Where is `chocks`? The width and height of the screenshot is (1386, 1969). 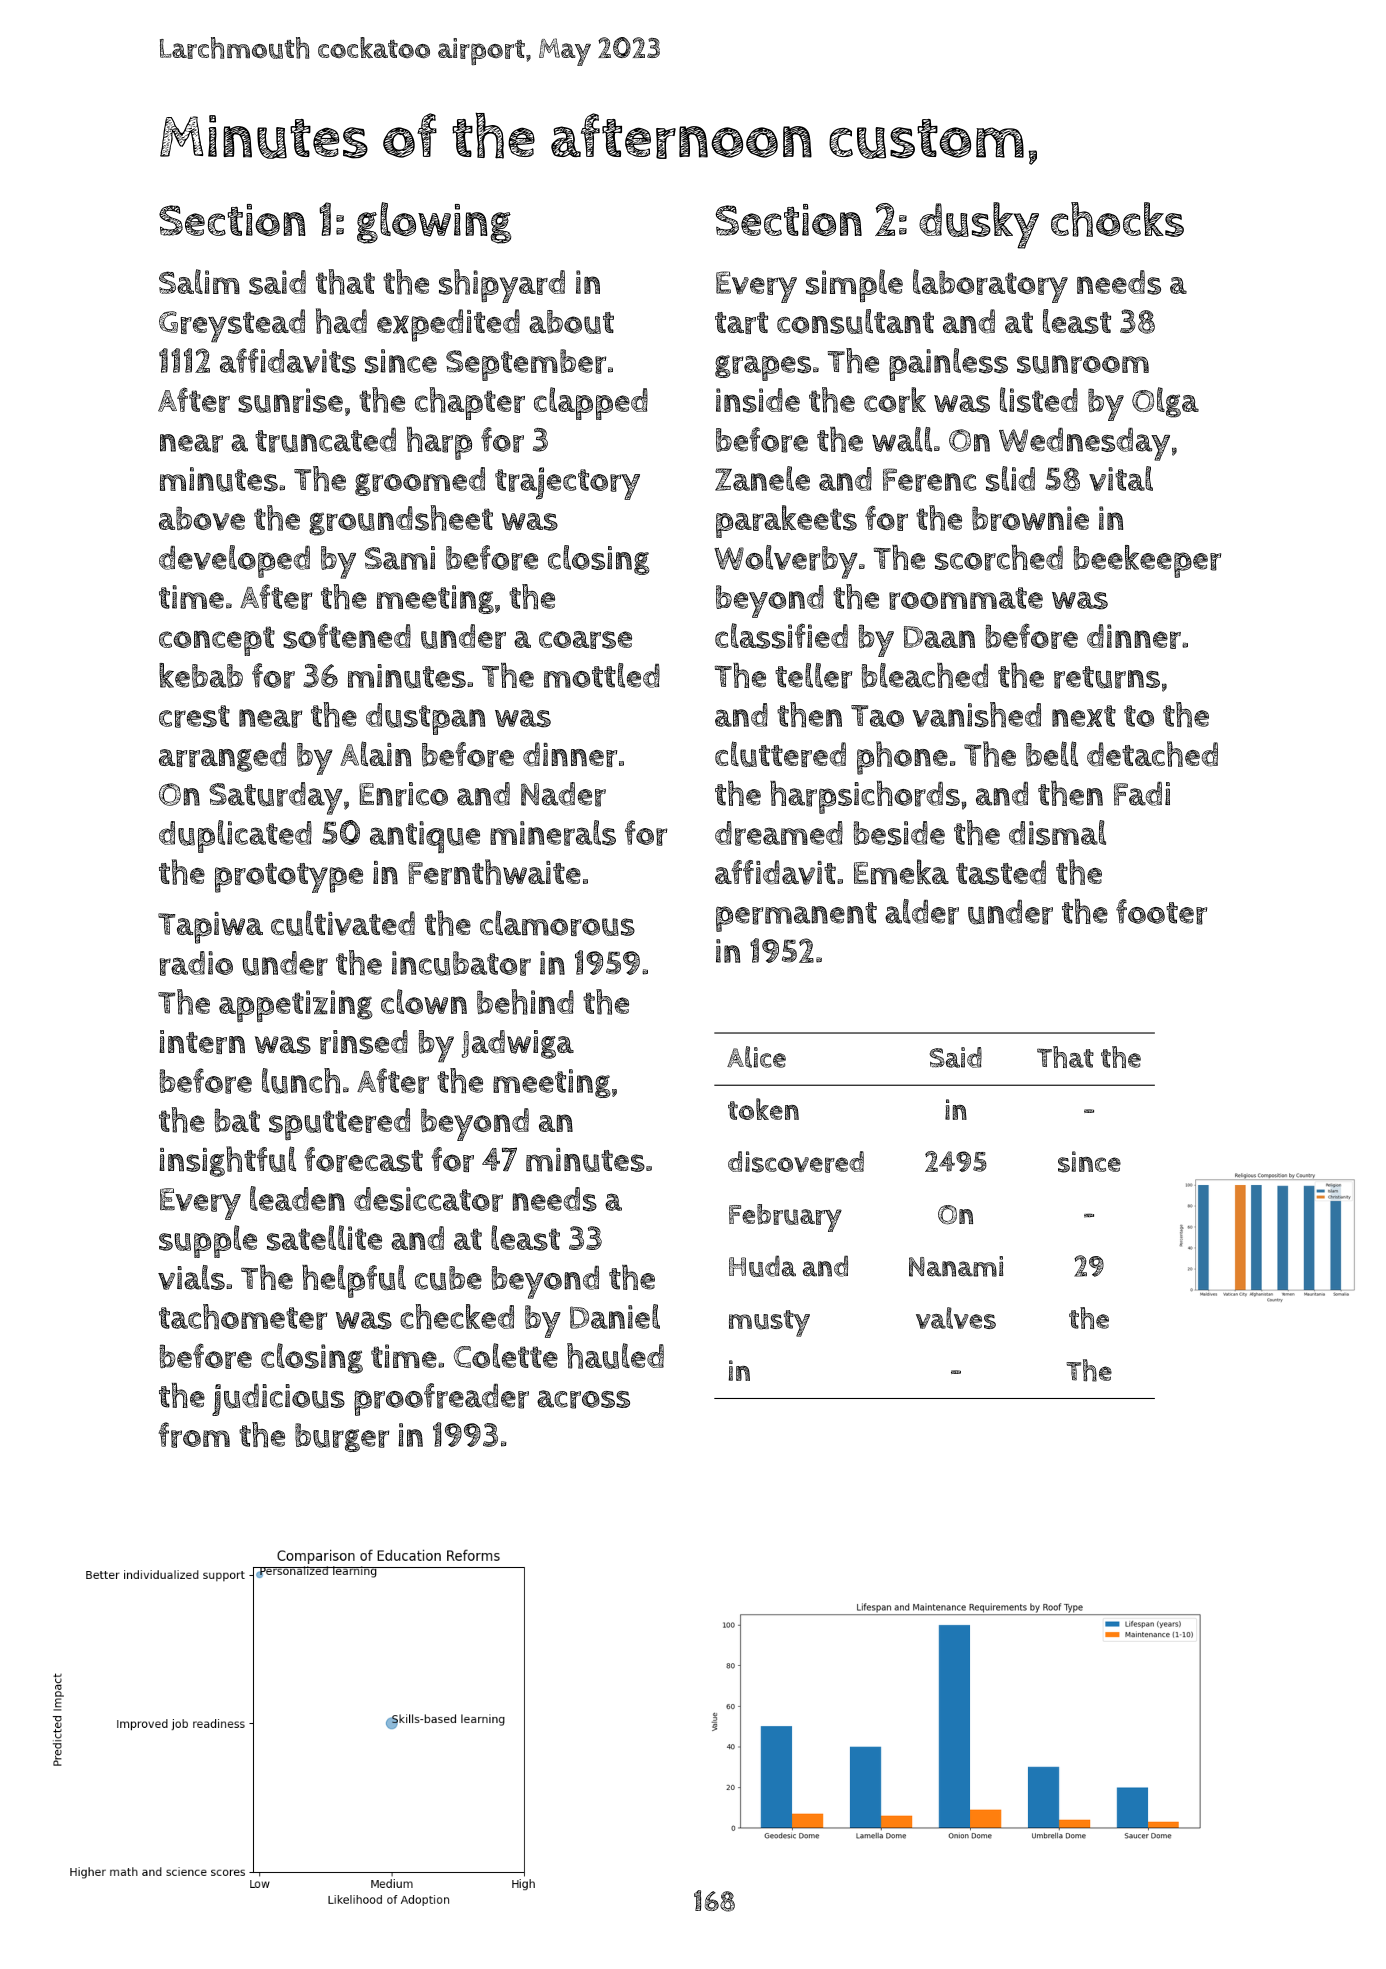 chocks is located at coordinates (1117, 219).
